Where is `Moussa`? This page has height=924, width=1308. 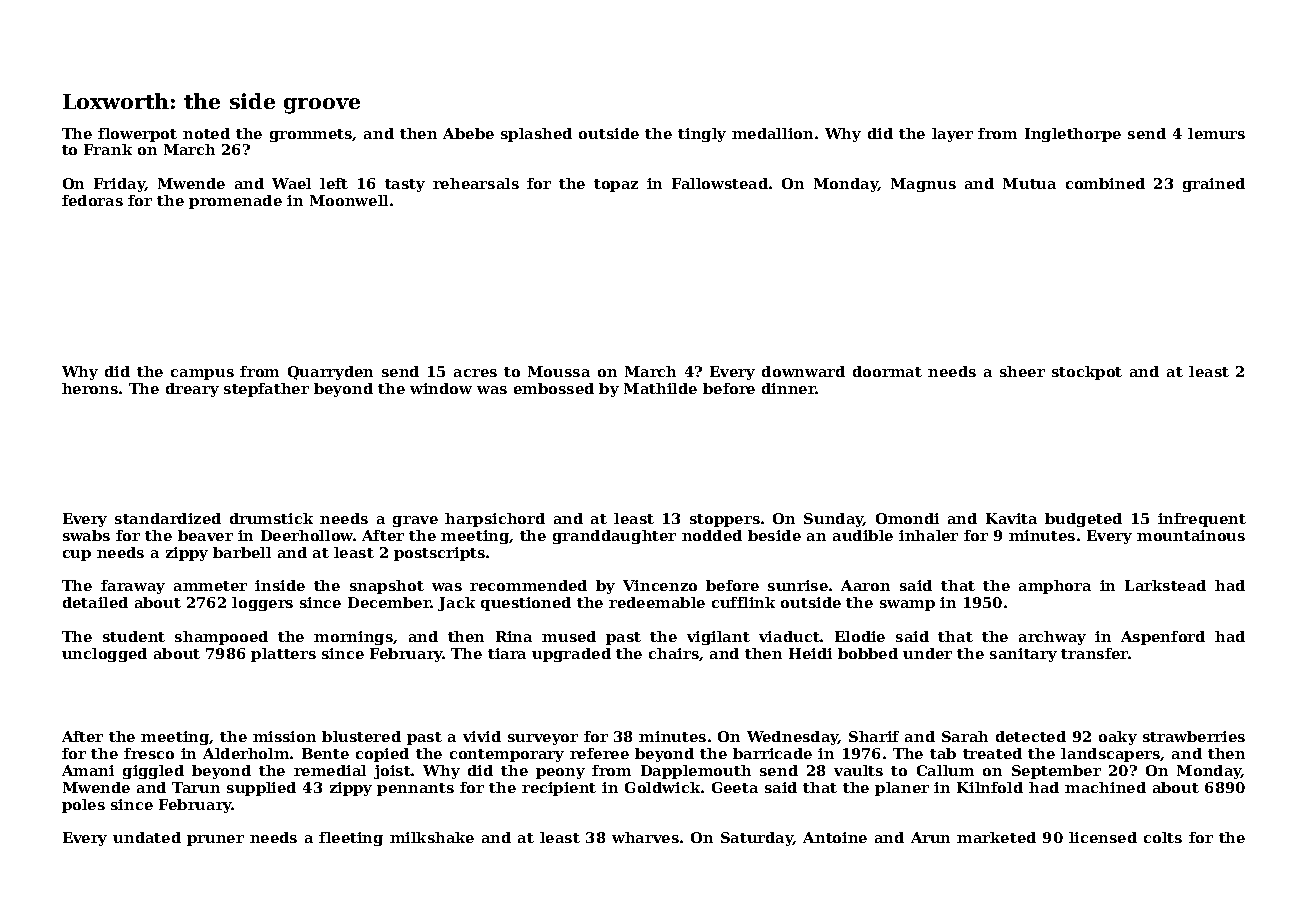 Moussa is located at coordinates (559, 371).
